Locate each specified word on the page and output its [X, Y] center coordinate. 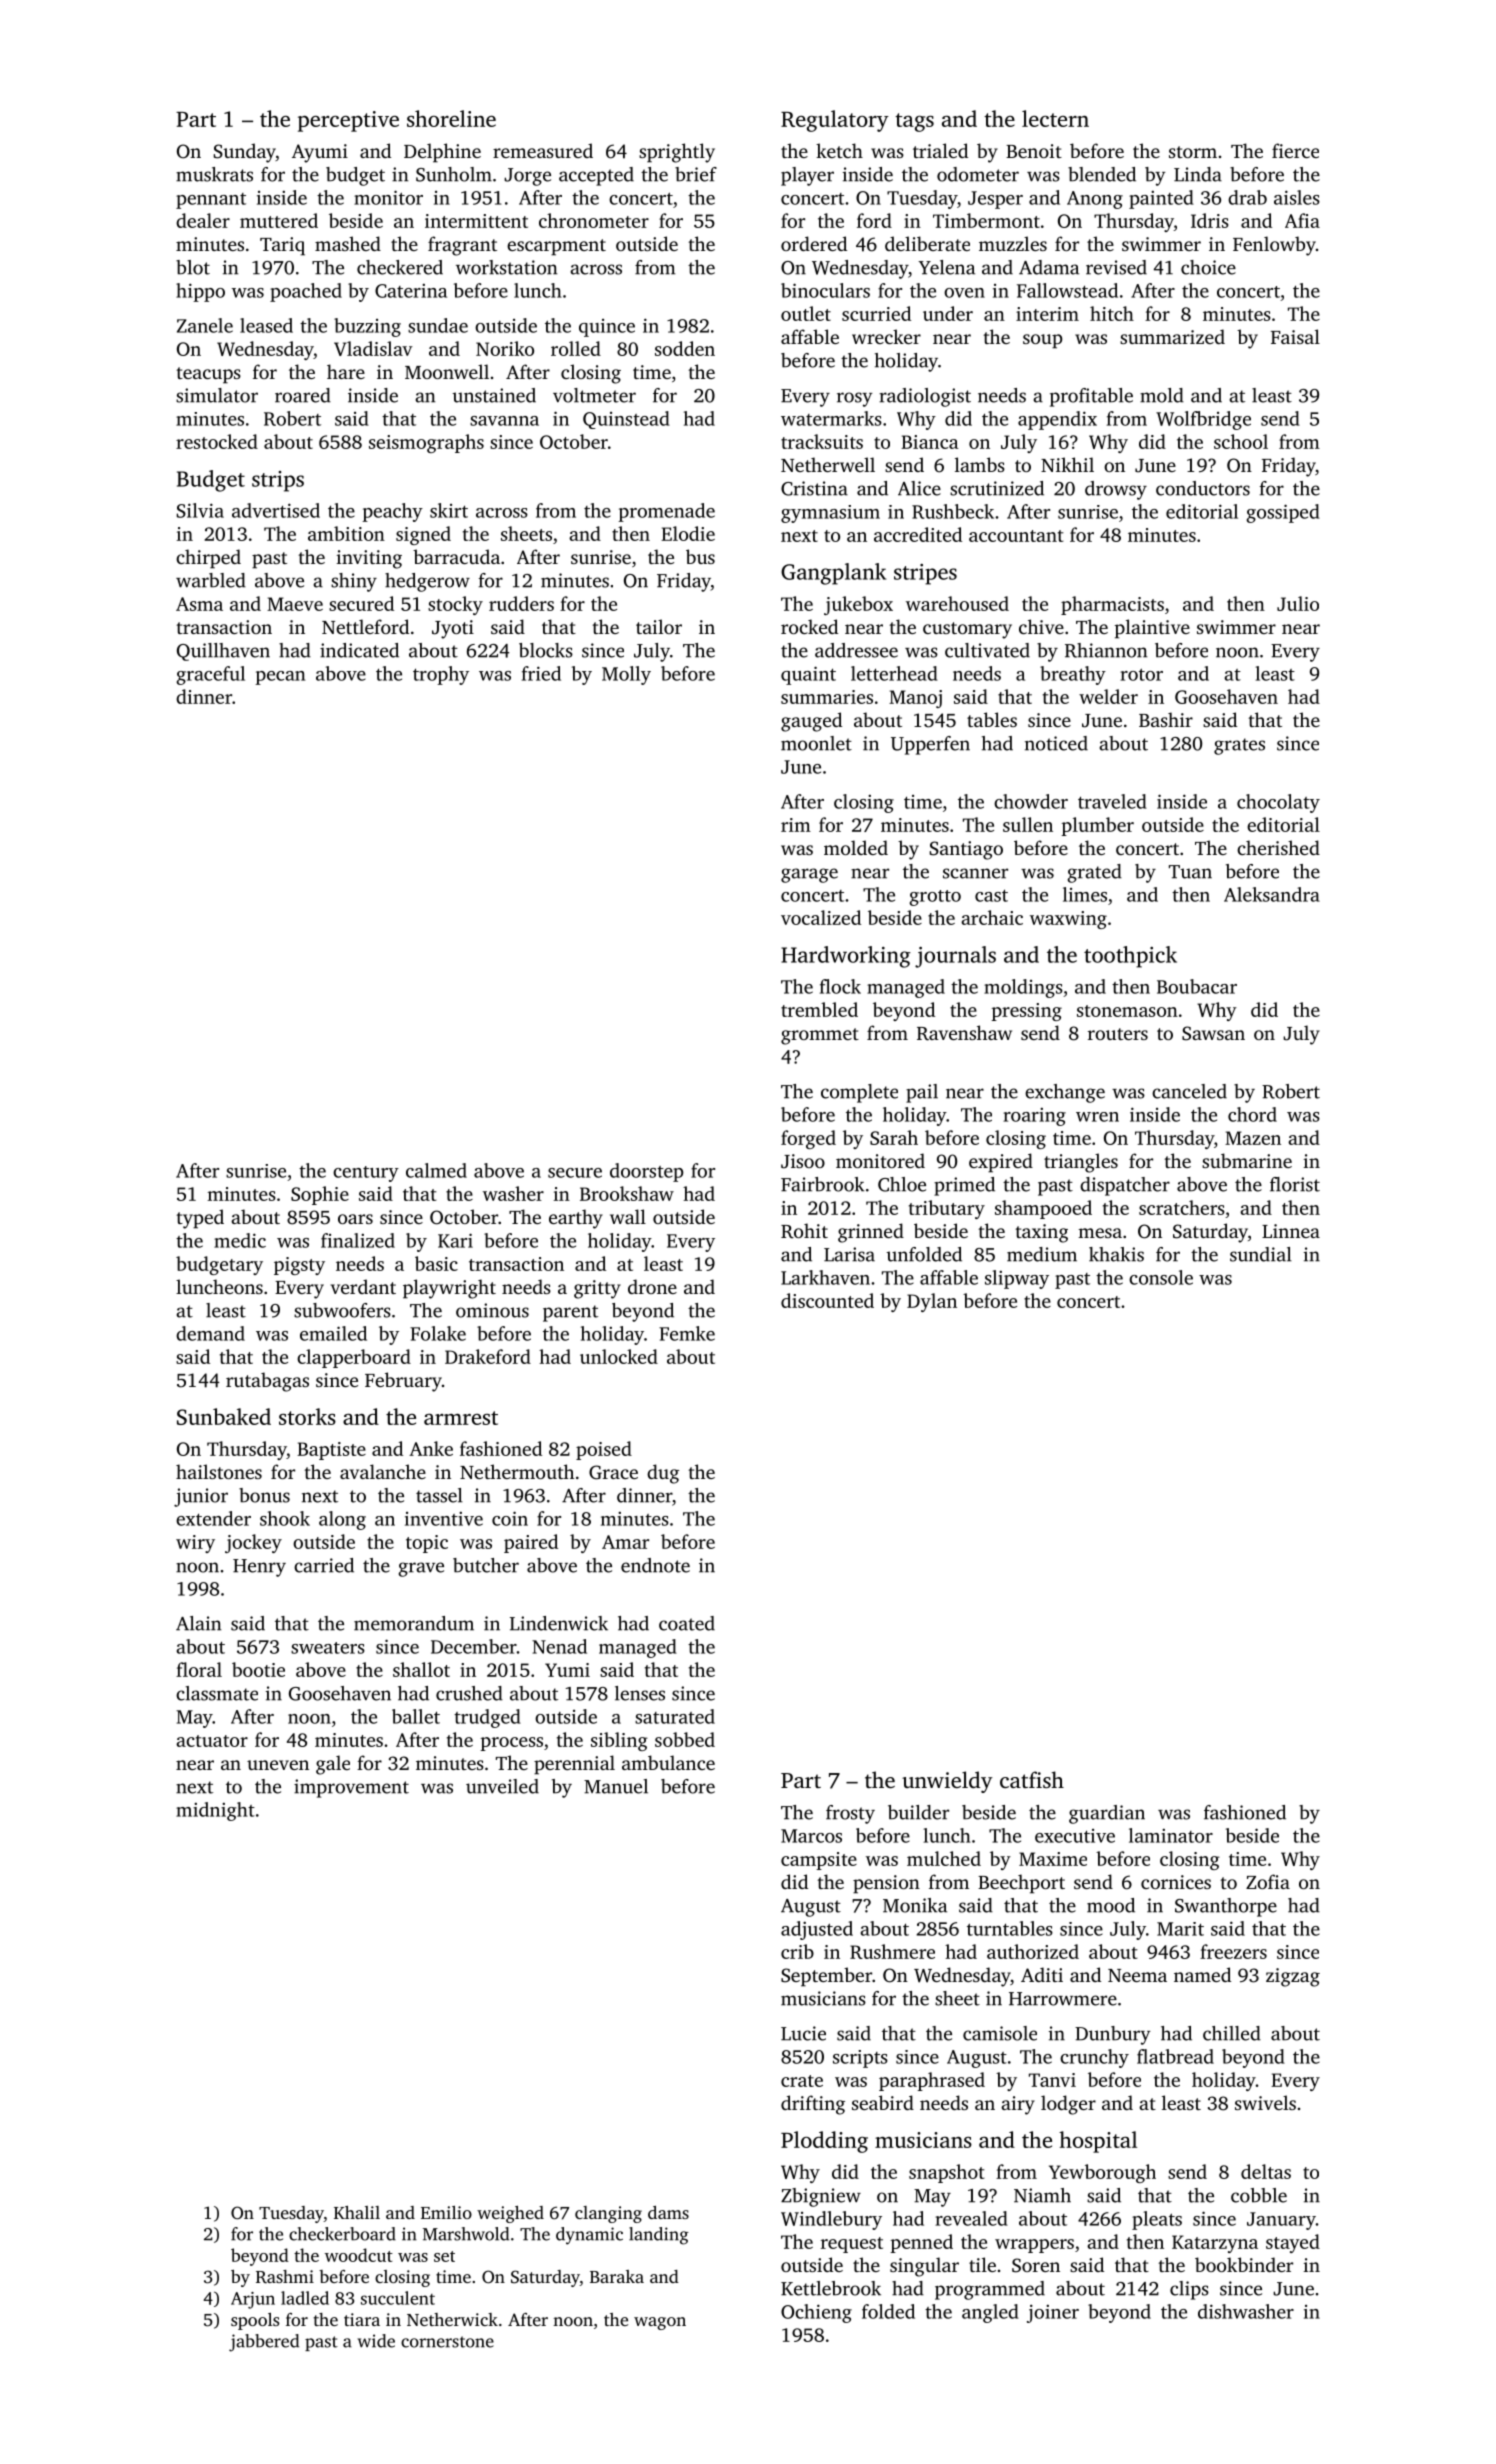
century [366, 1174]
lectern [1055, 118]
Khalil [357, 2212]
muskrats [214, 174]
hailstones [219, 1471]
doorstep [646, 1172]
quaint [808, 675]
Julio [1298, 603]
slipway [1017, 1279]
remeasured [543, 150]
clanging [608, 2214]
